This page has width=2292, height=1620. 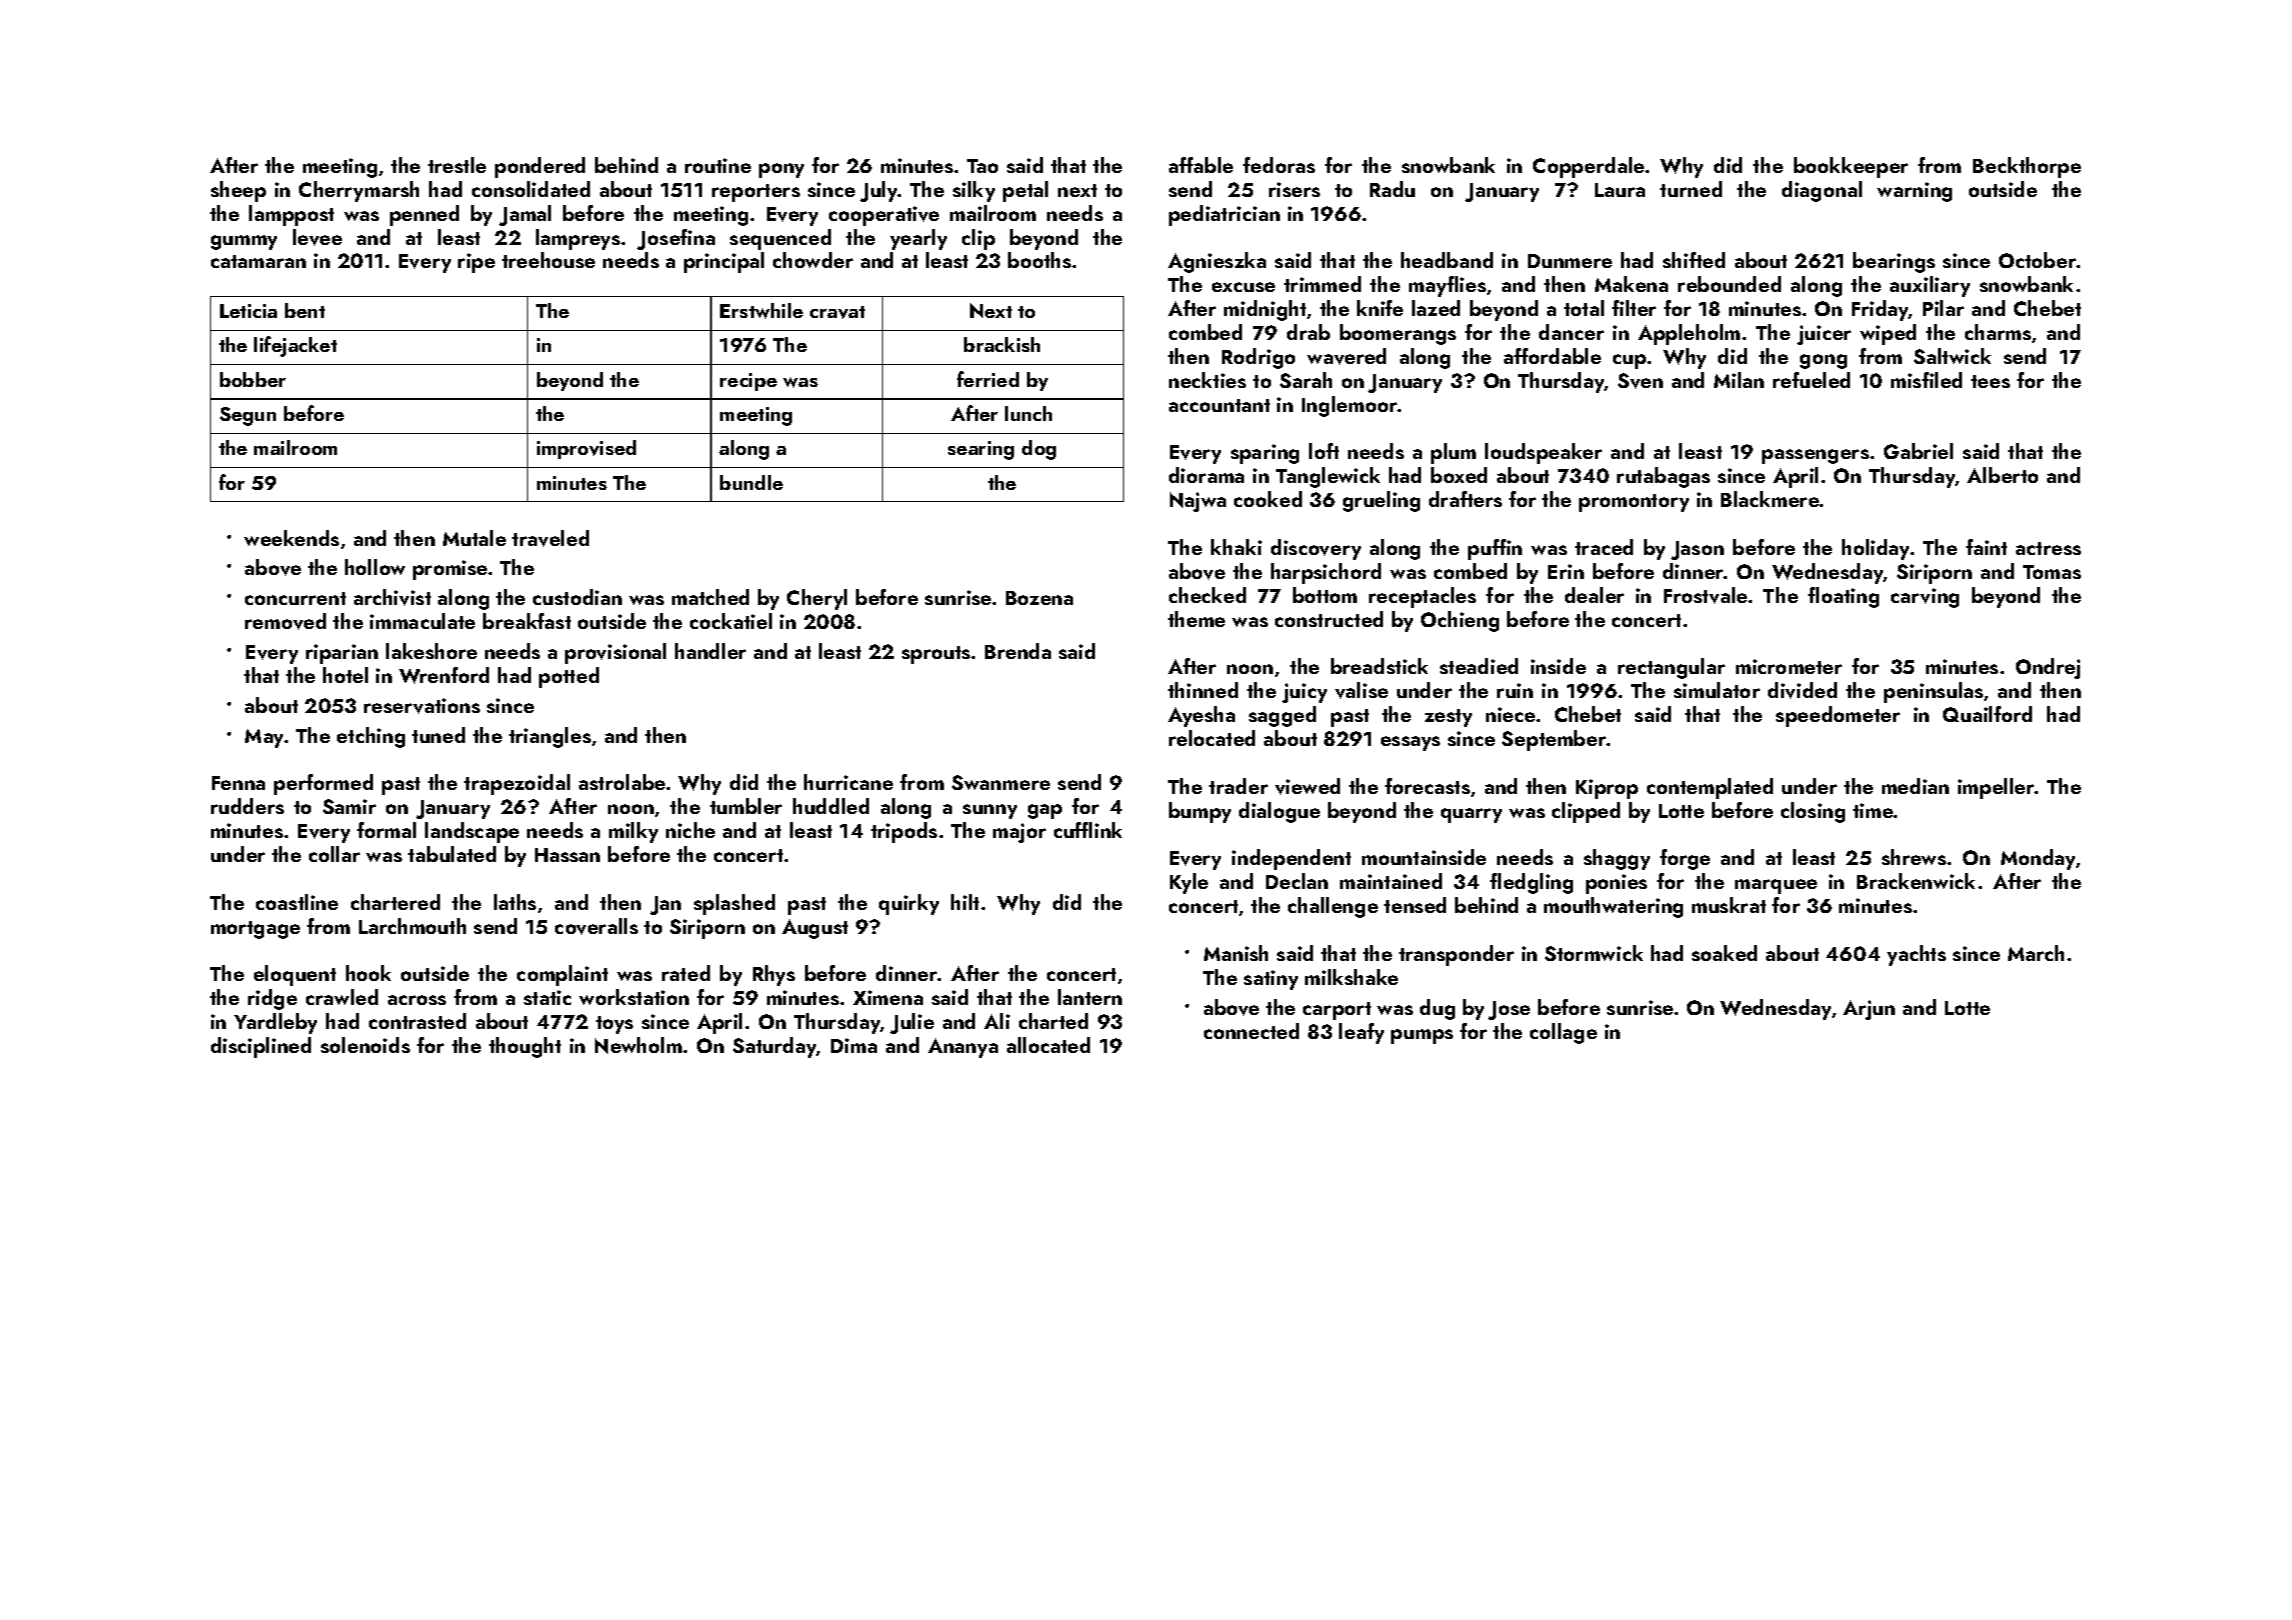 I want to click on Brenda, so click(x=1018, y=651).
